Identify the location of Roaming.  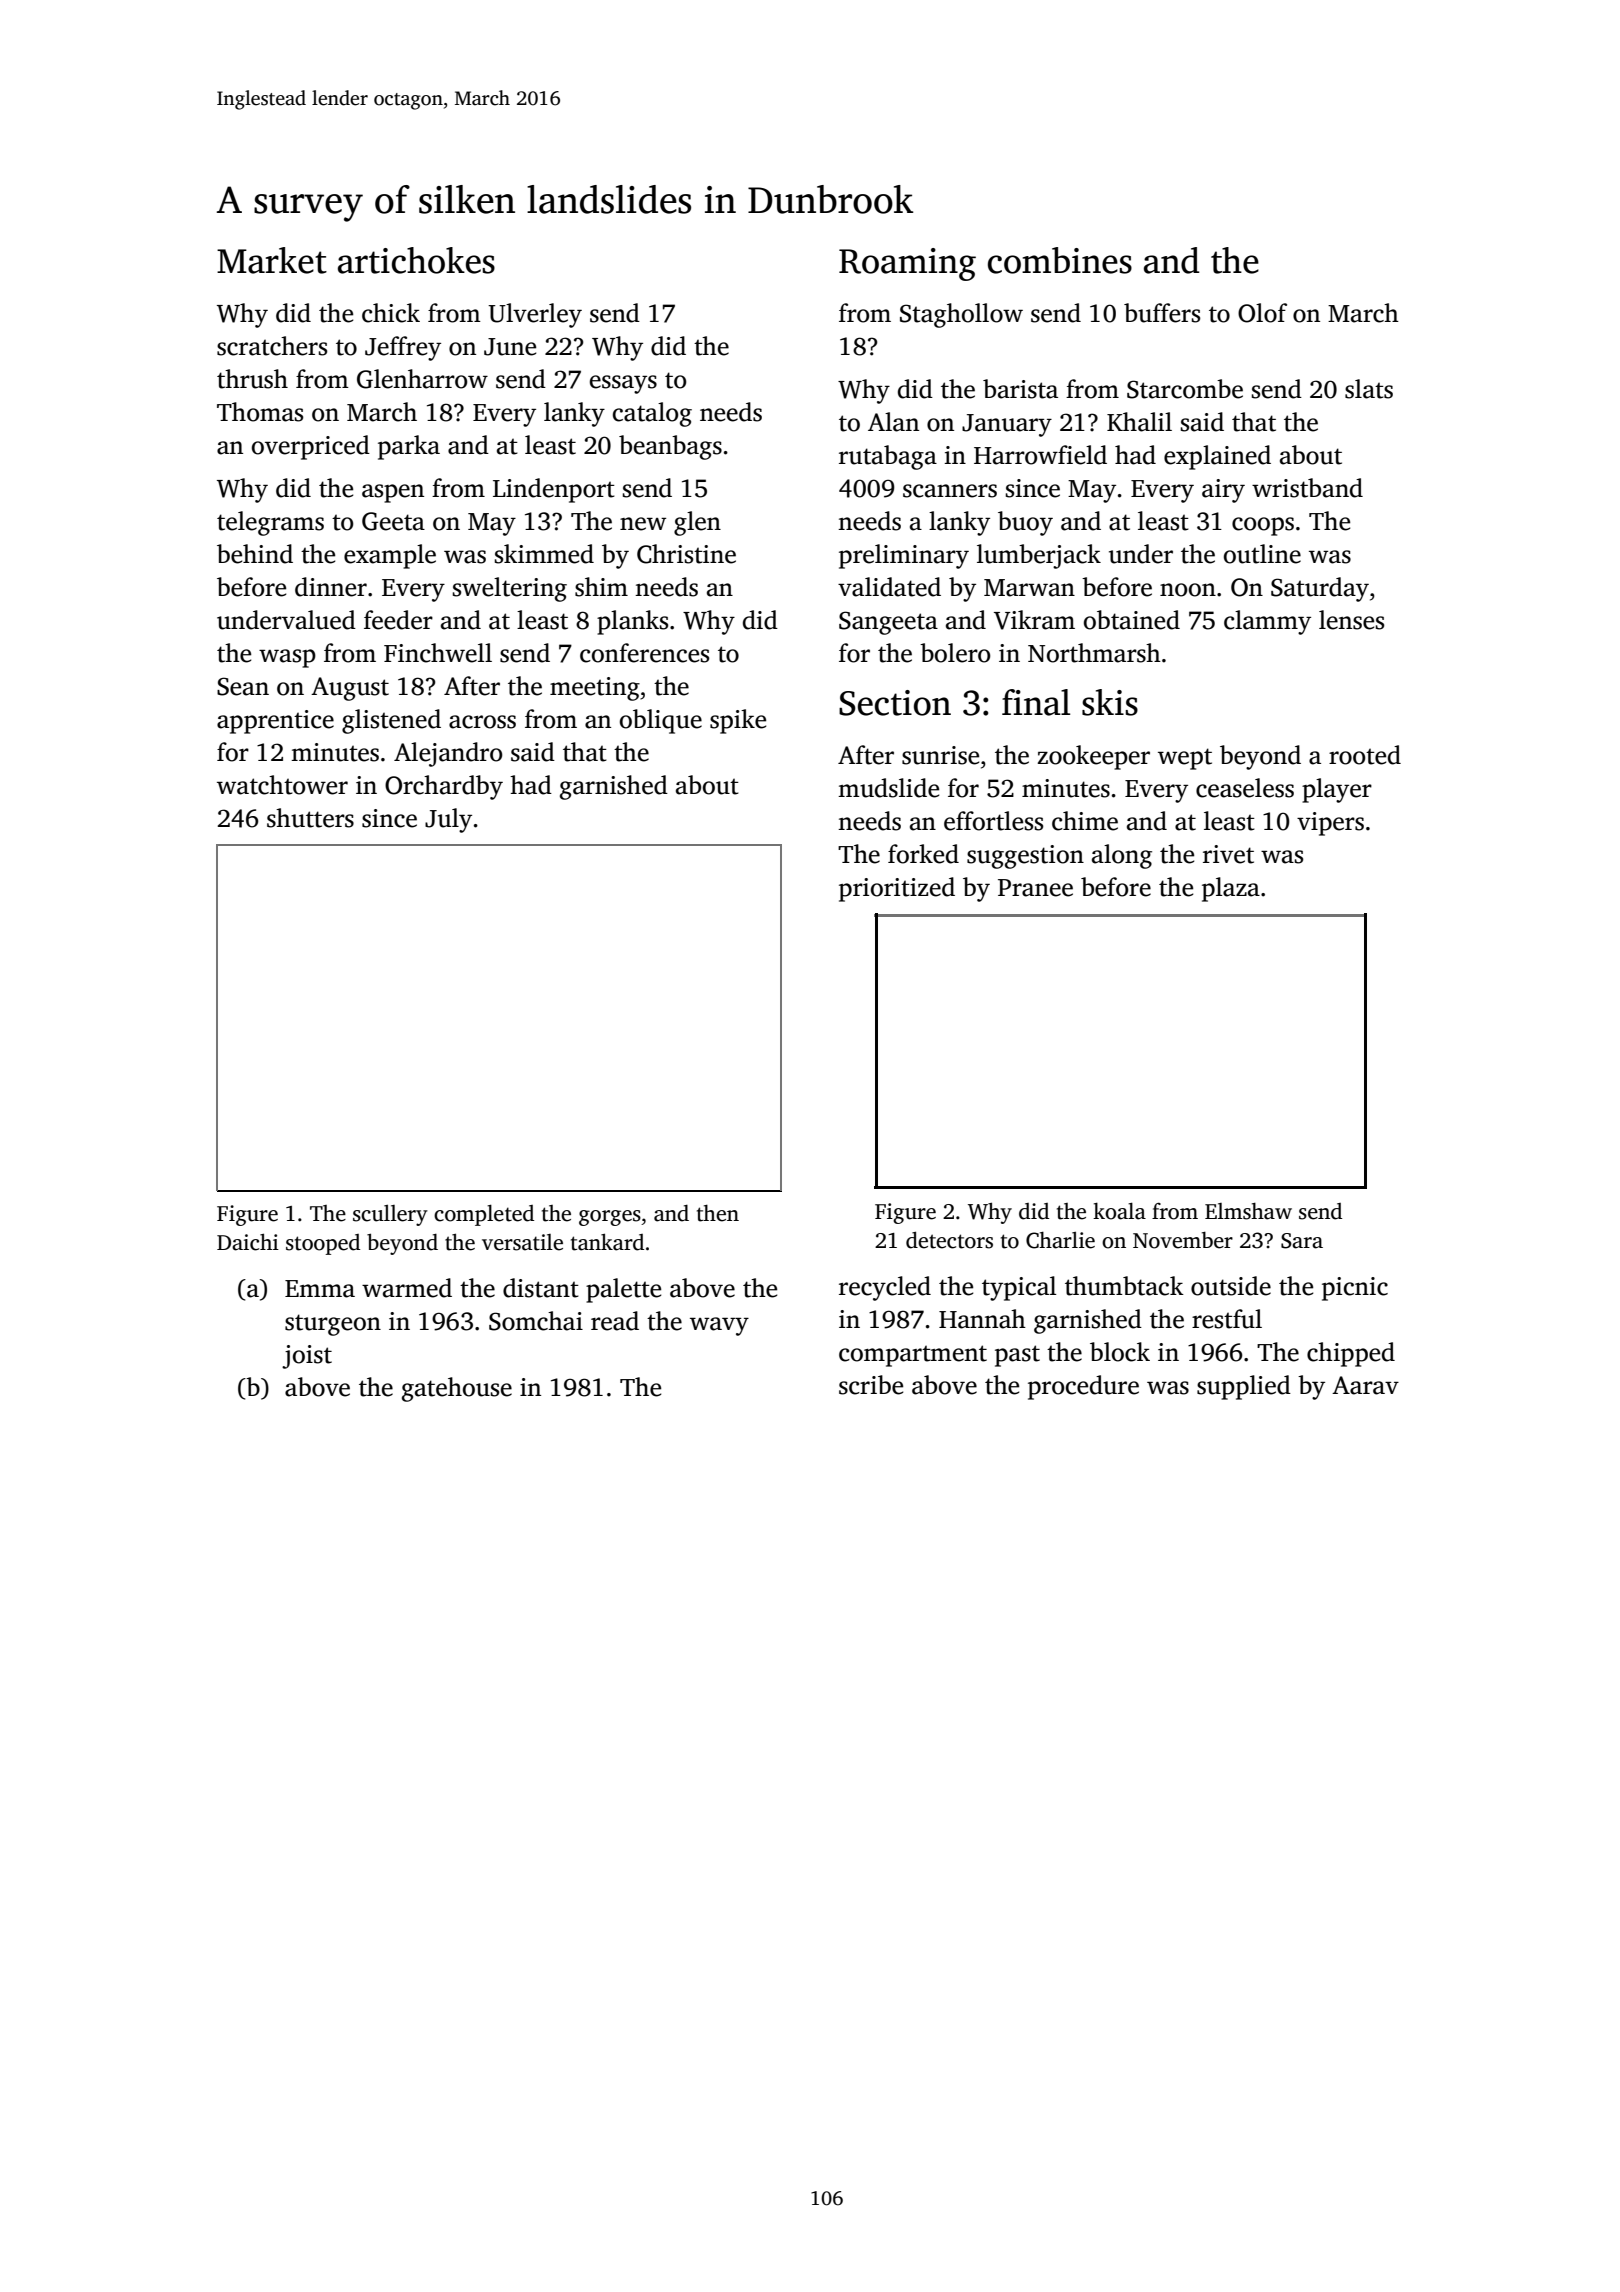
(907, 264).
